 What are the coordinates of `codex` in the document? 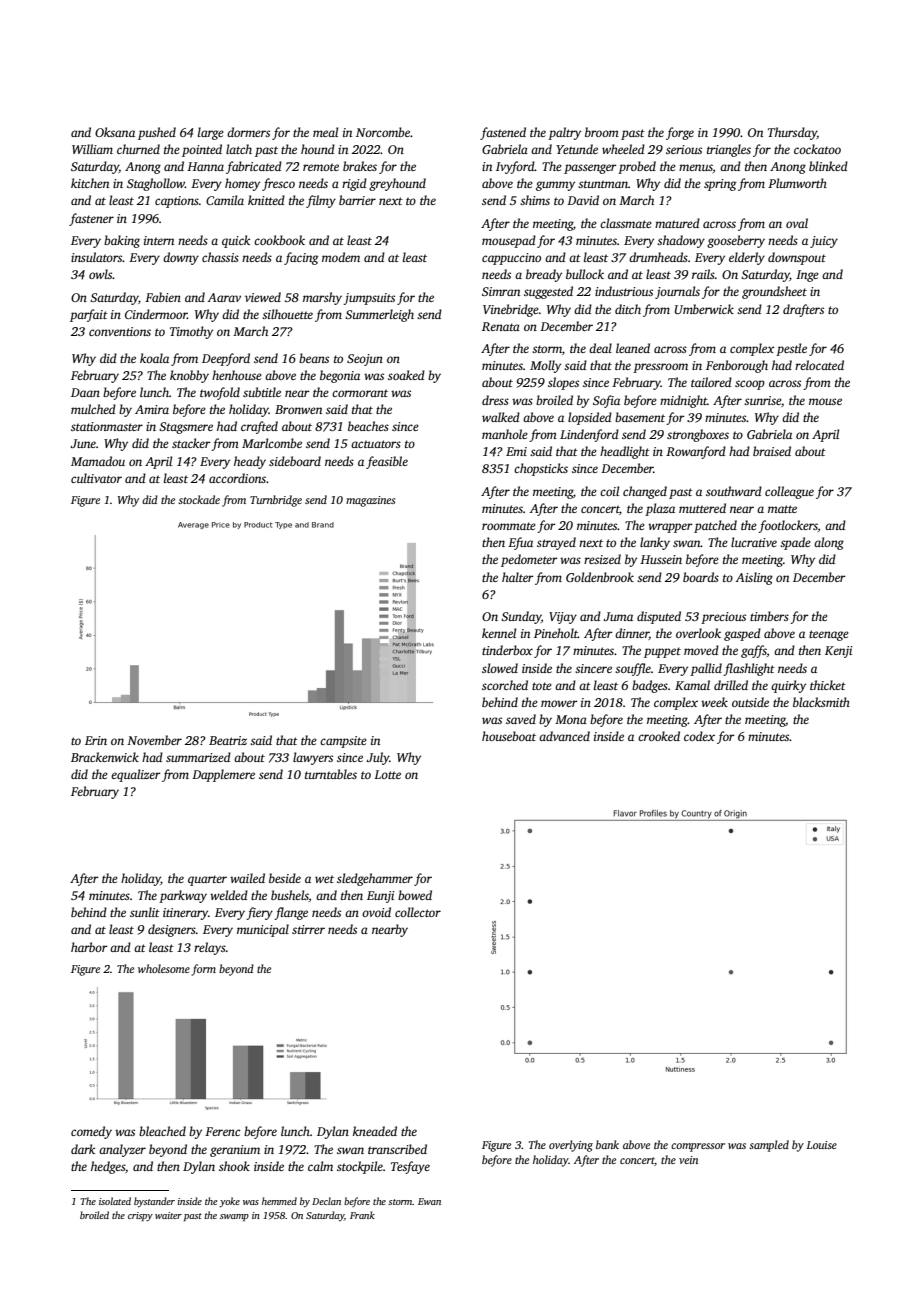 It's located at (699, 736).
